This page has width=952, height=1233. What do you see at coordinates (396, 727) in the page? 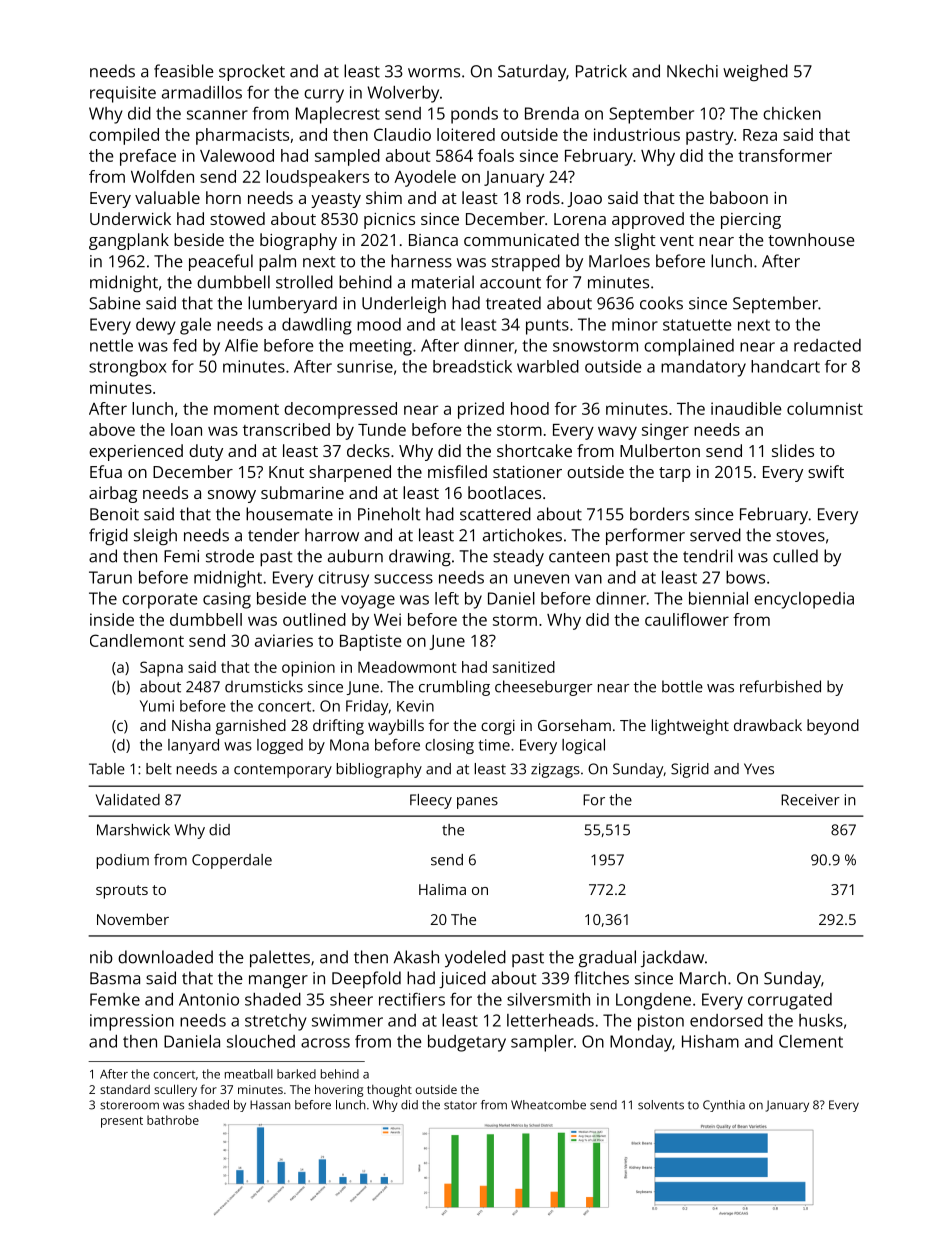
I see `waybills` at bounding box center [396, 727].
